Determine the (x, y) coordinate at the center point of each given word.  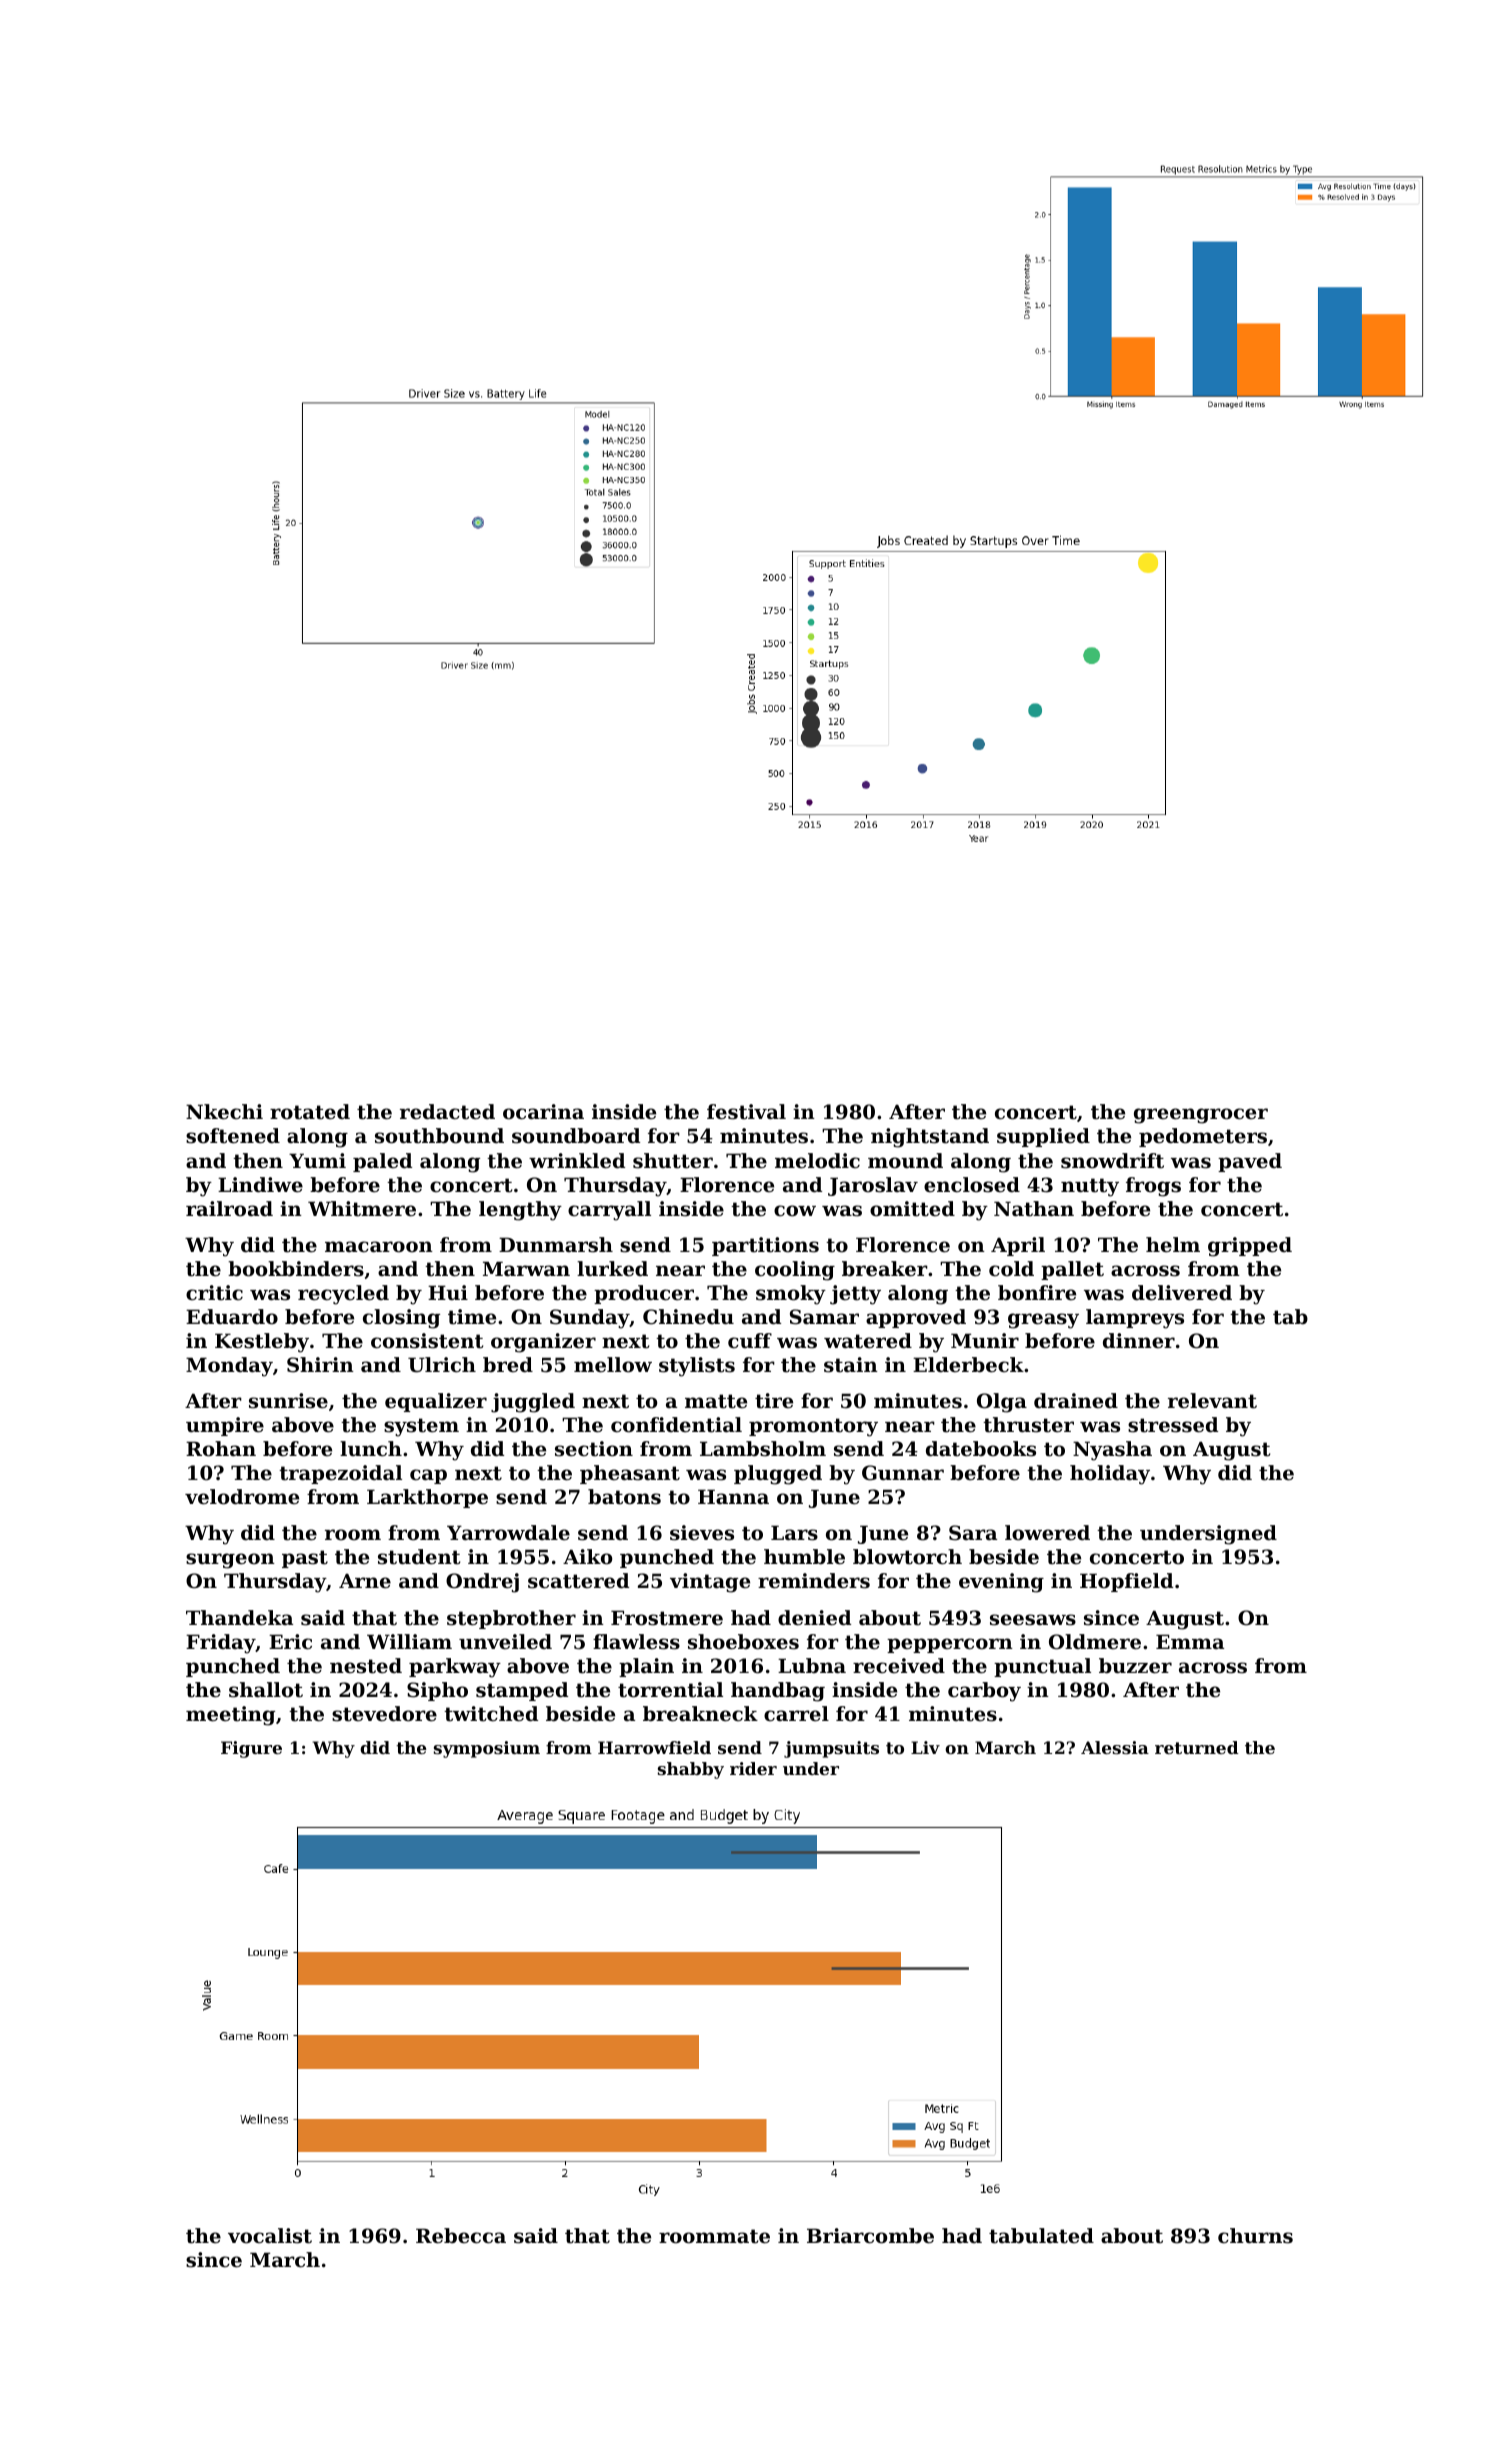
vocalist (270, 2236)
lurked (612, 1269)
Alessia (1115, 1747)
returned (1197, 1747)
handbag (778, 1692)
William (409, 1641)
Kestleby (262, 1343)
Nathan (1034, 1209)
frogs (1153, 1187)
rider (753, 1768)
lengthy (520, 1211)
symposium (487, 1749)
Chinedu (688, 1317)
